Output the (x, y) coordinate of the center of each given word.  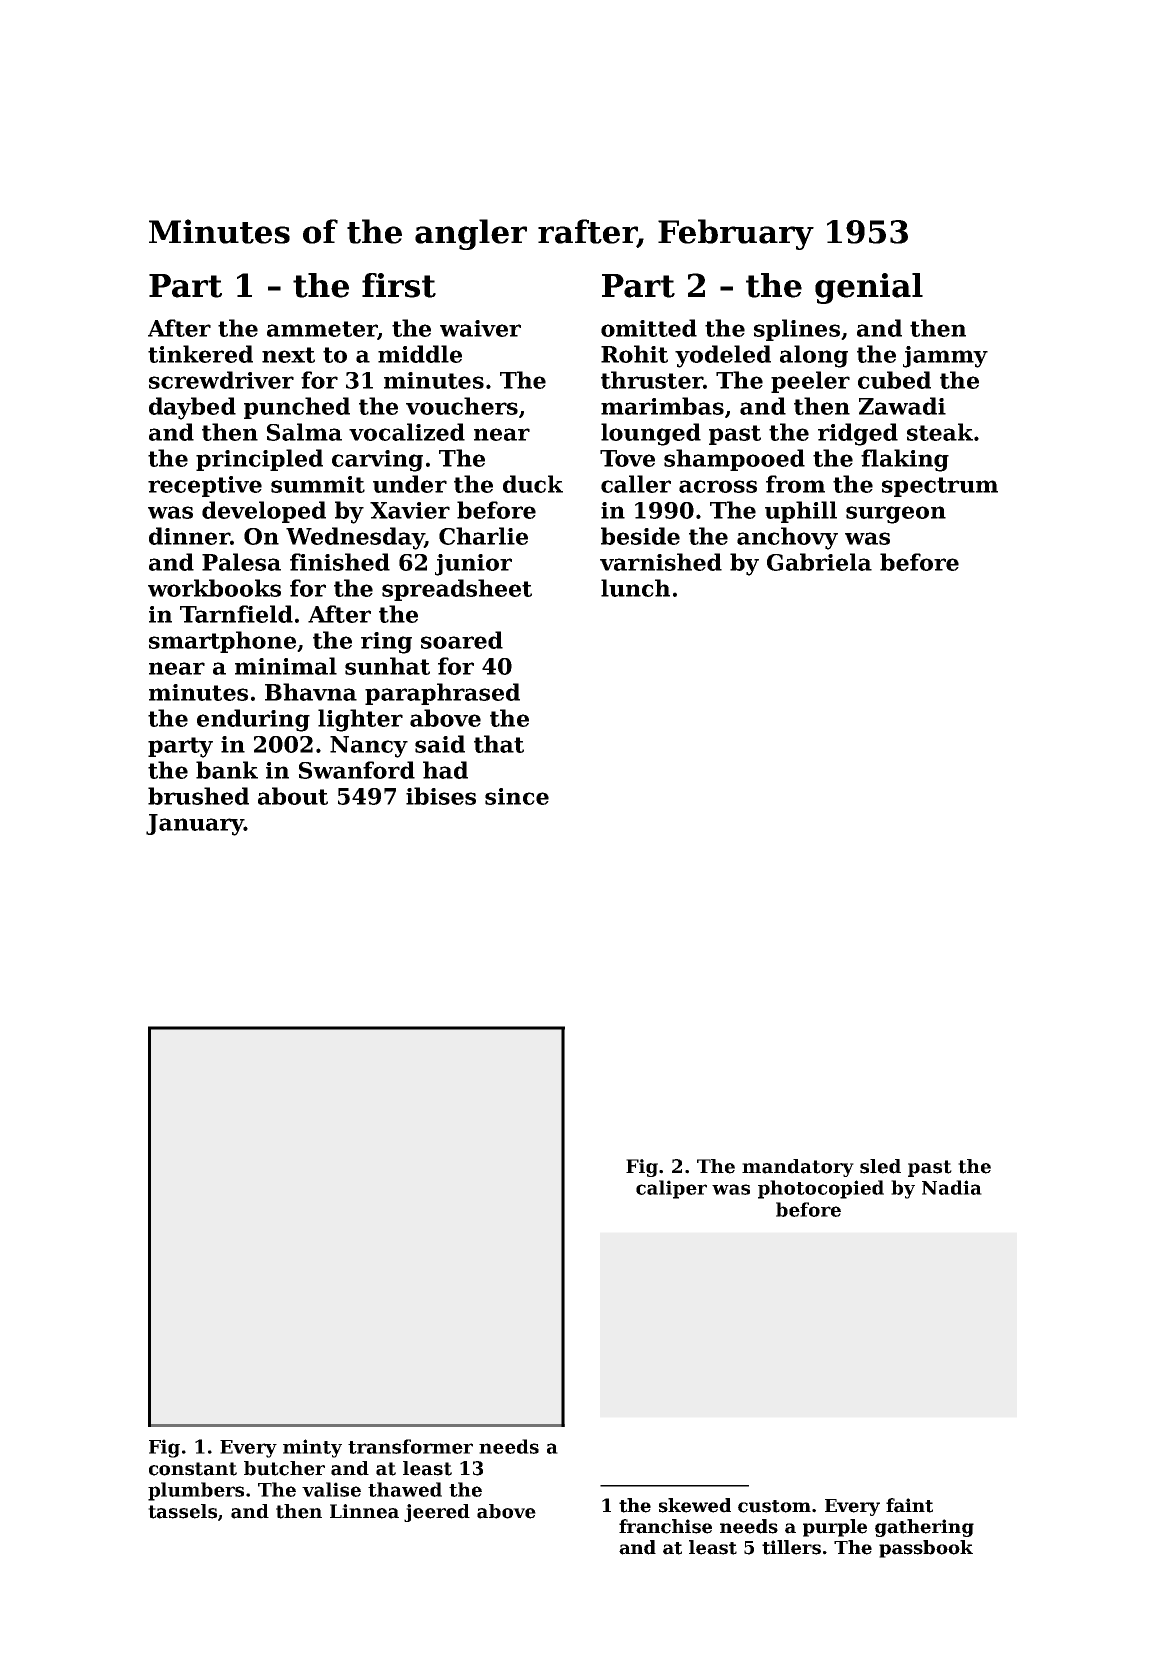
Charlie (483, 536)
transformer (410, 1446)
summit (318, 484)
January (195, 825)
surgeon (896, 515)
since (517, 796)
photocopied (821, 1189)
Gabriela (819, 562)
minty (312, 1448)
